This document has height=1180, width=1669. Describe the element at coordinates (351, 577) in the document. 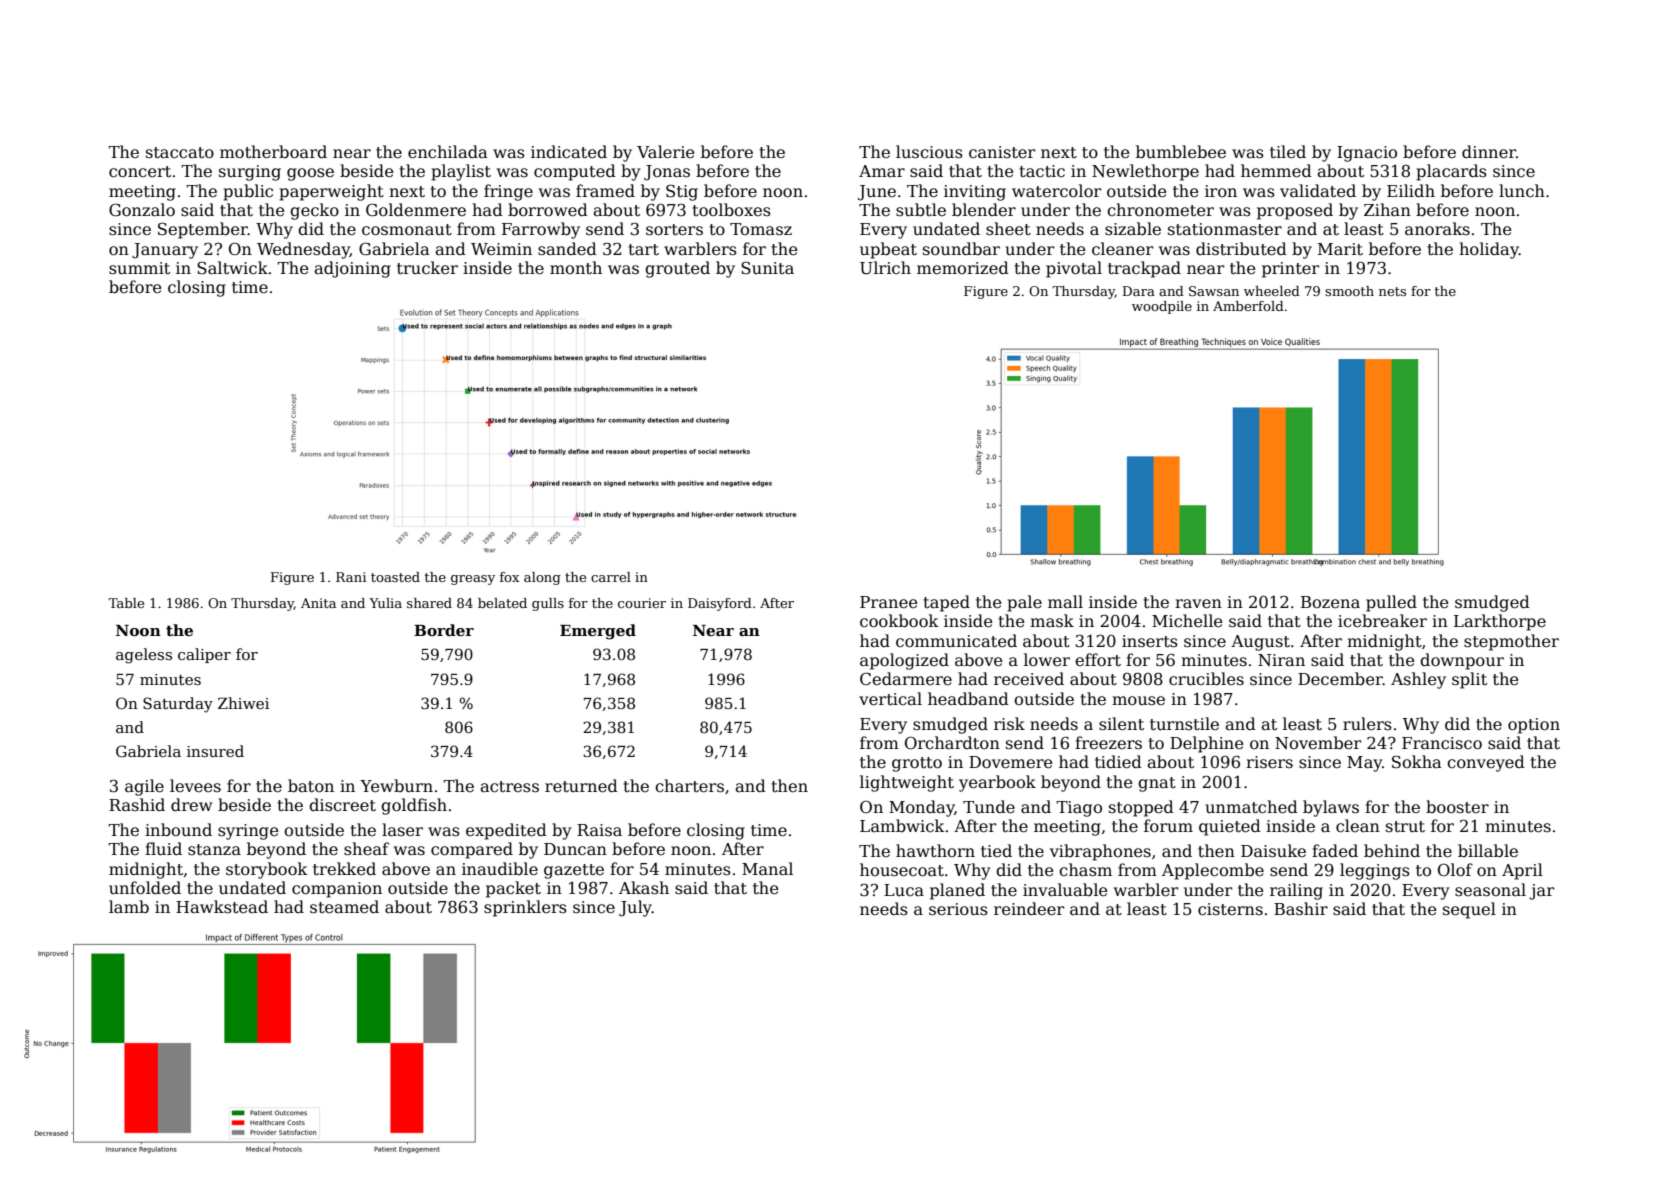

I see `Rani` at that location.
